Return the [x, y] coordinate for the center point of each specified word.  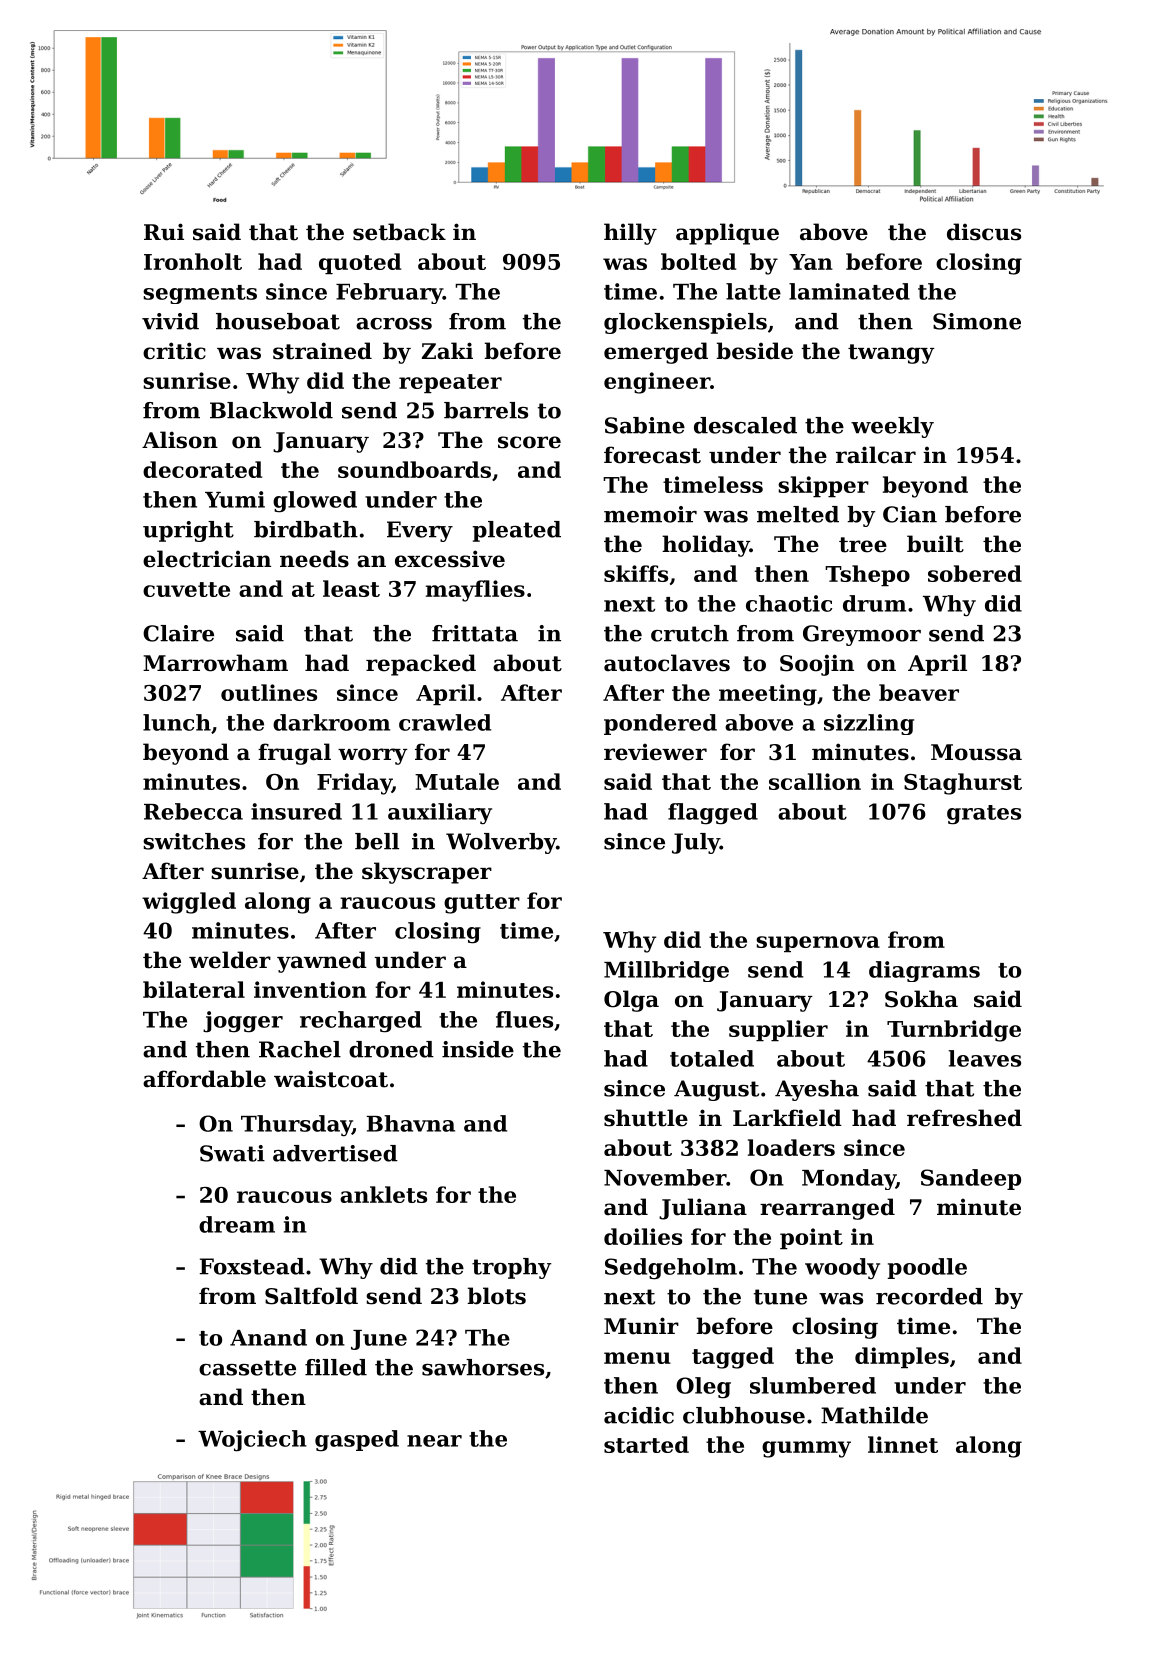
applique [727, 234]
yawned [322, 962]
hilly [630, 234]
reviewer [655, 752]
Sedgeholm [671, 1269]
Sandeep [971, 1179]
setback [399, 232]
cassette [247, 1368]
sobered [975, 573]
